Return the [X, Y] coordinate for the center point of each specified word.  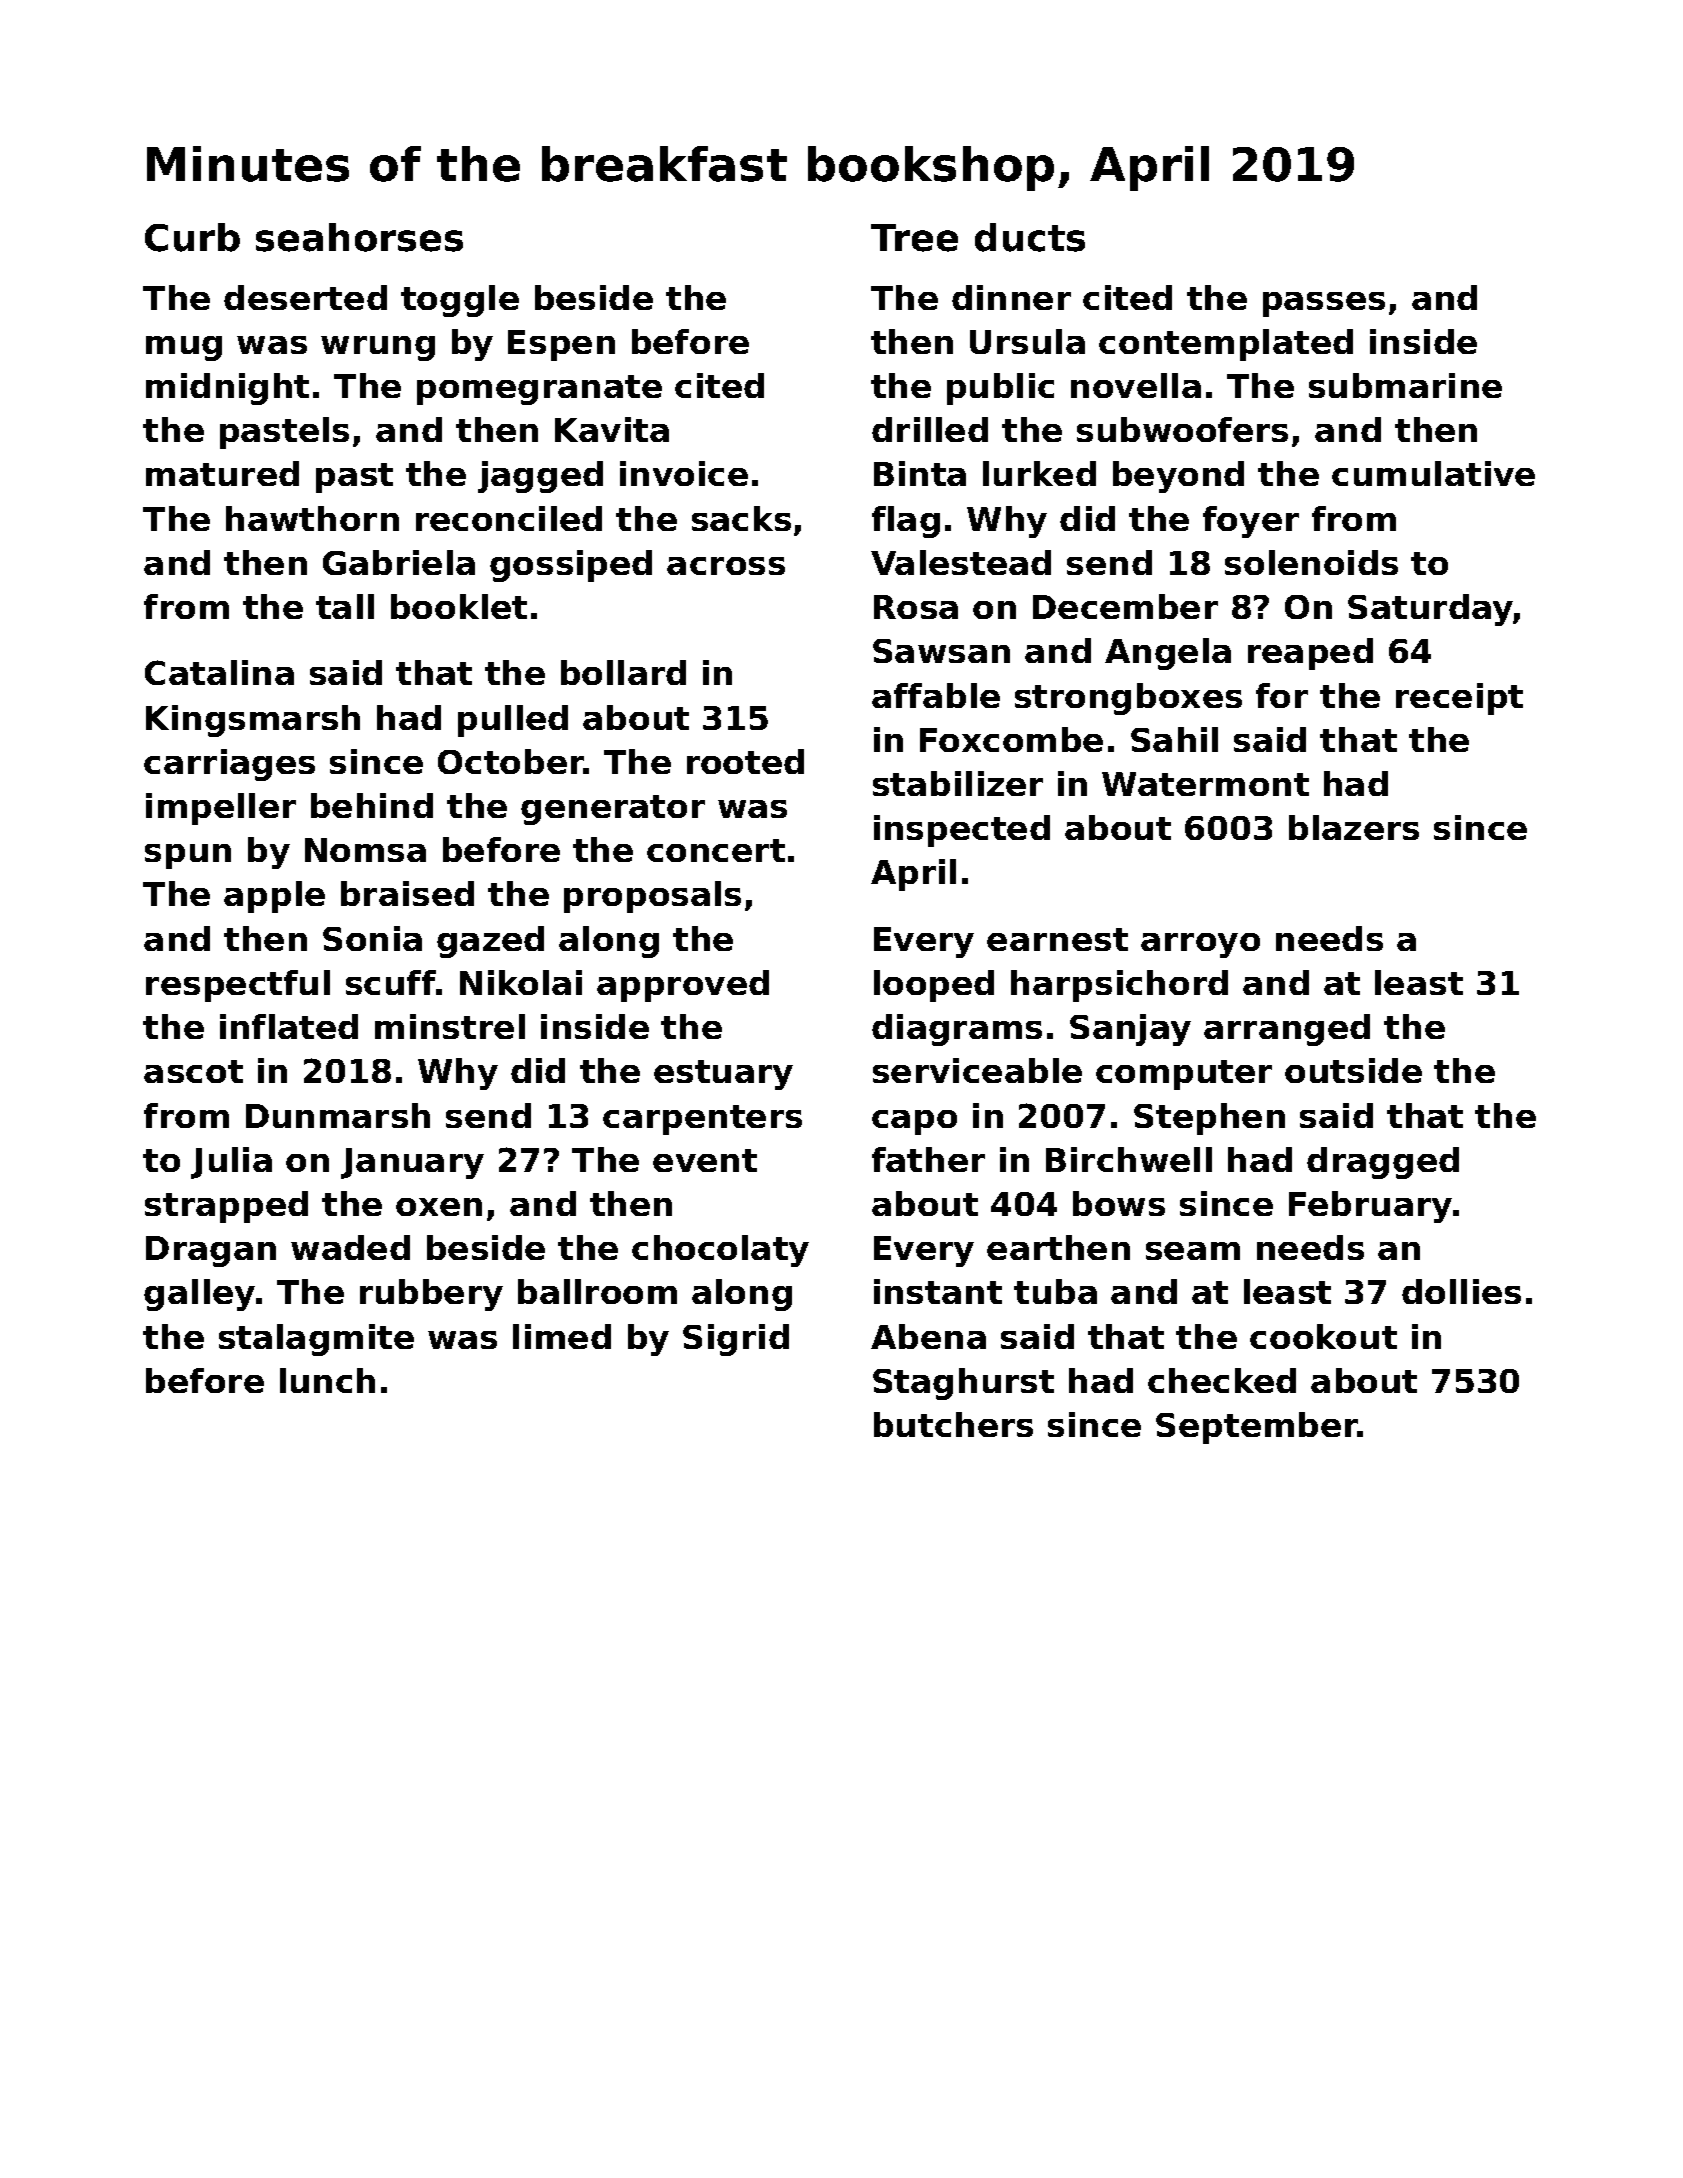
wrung [378, 348]
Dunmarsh [338, 1115]
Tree [914, 238]
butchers [953, 1424]
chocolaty [720, 1251]
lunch [327, 1380]
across [726, 566]
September [1257, 1428]
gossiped [571, 566]
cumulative [1433, 473]
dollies [1461, 1291]
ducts [1030, 237]
